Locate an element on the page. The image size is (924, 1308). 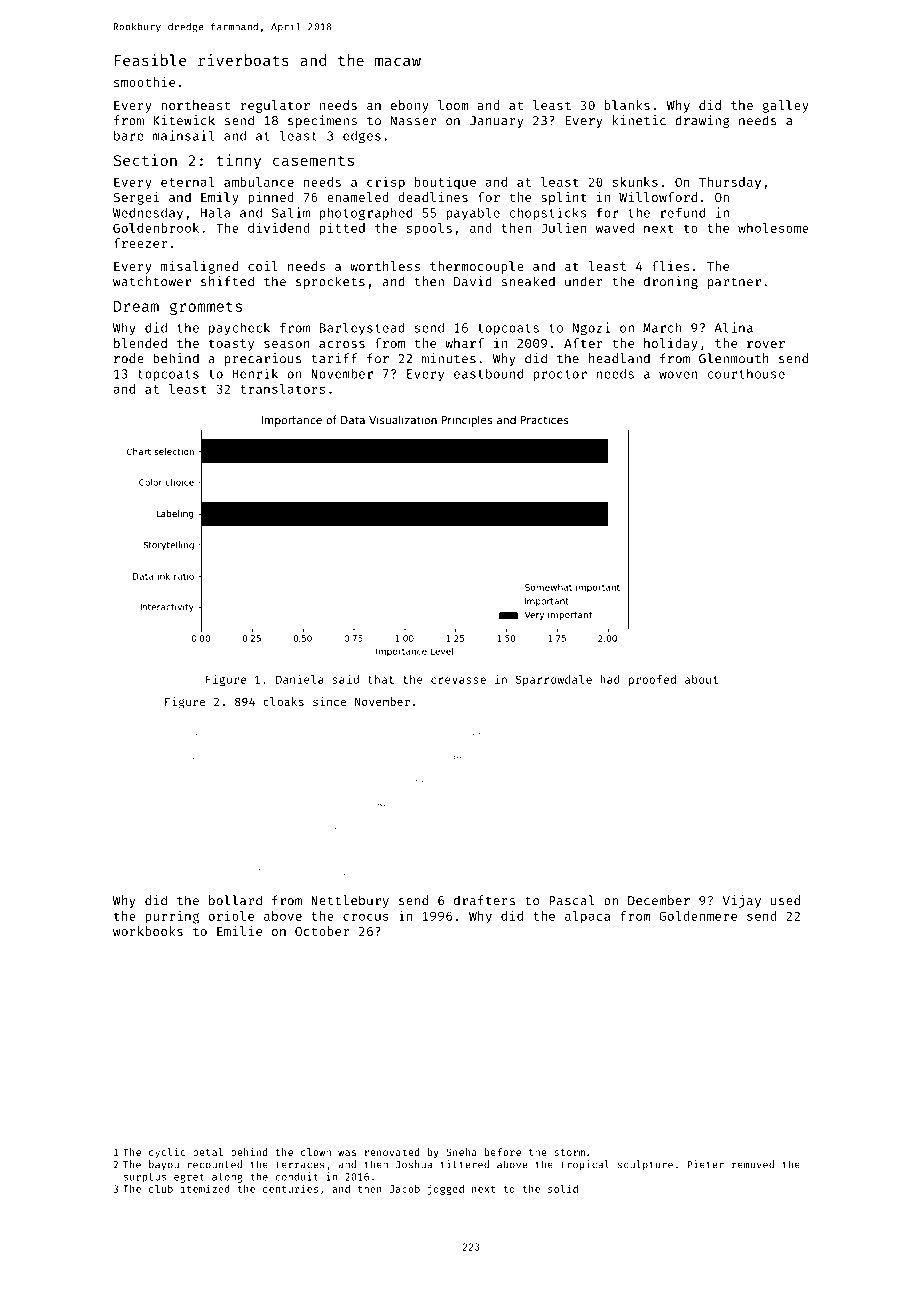
macaw is located at coordinates (398, 61).
